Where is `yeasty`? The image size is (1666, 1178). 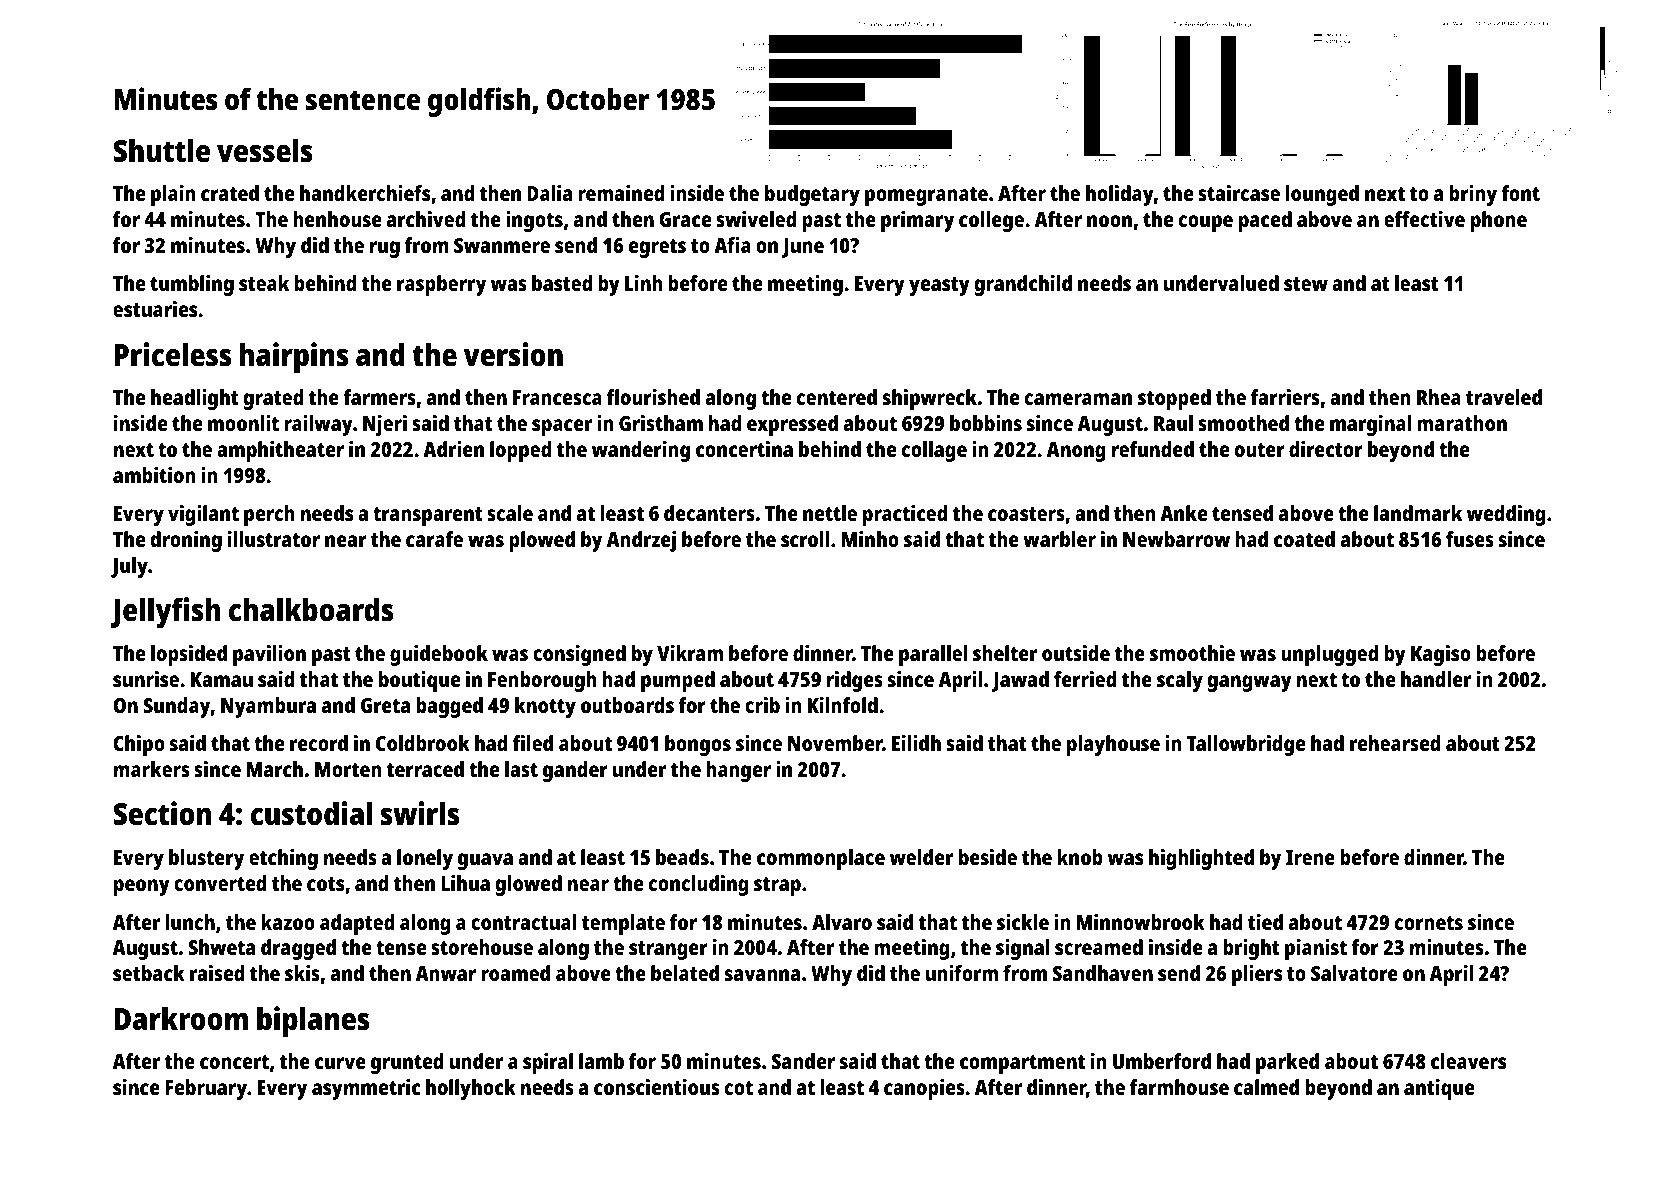
yeasty is located at coordinates (939, 286).
